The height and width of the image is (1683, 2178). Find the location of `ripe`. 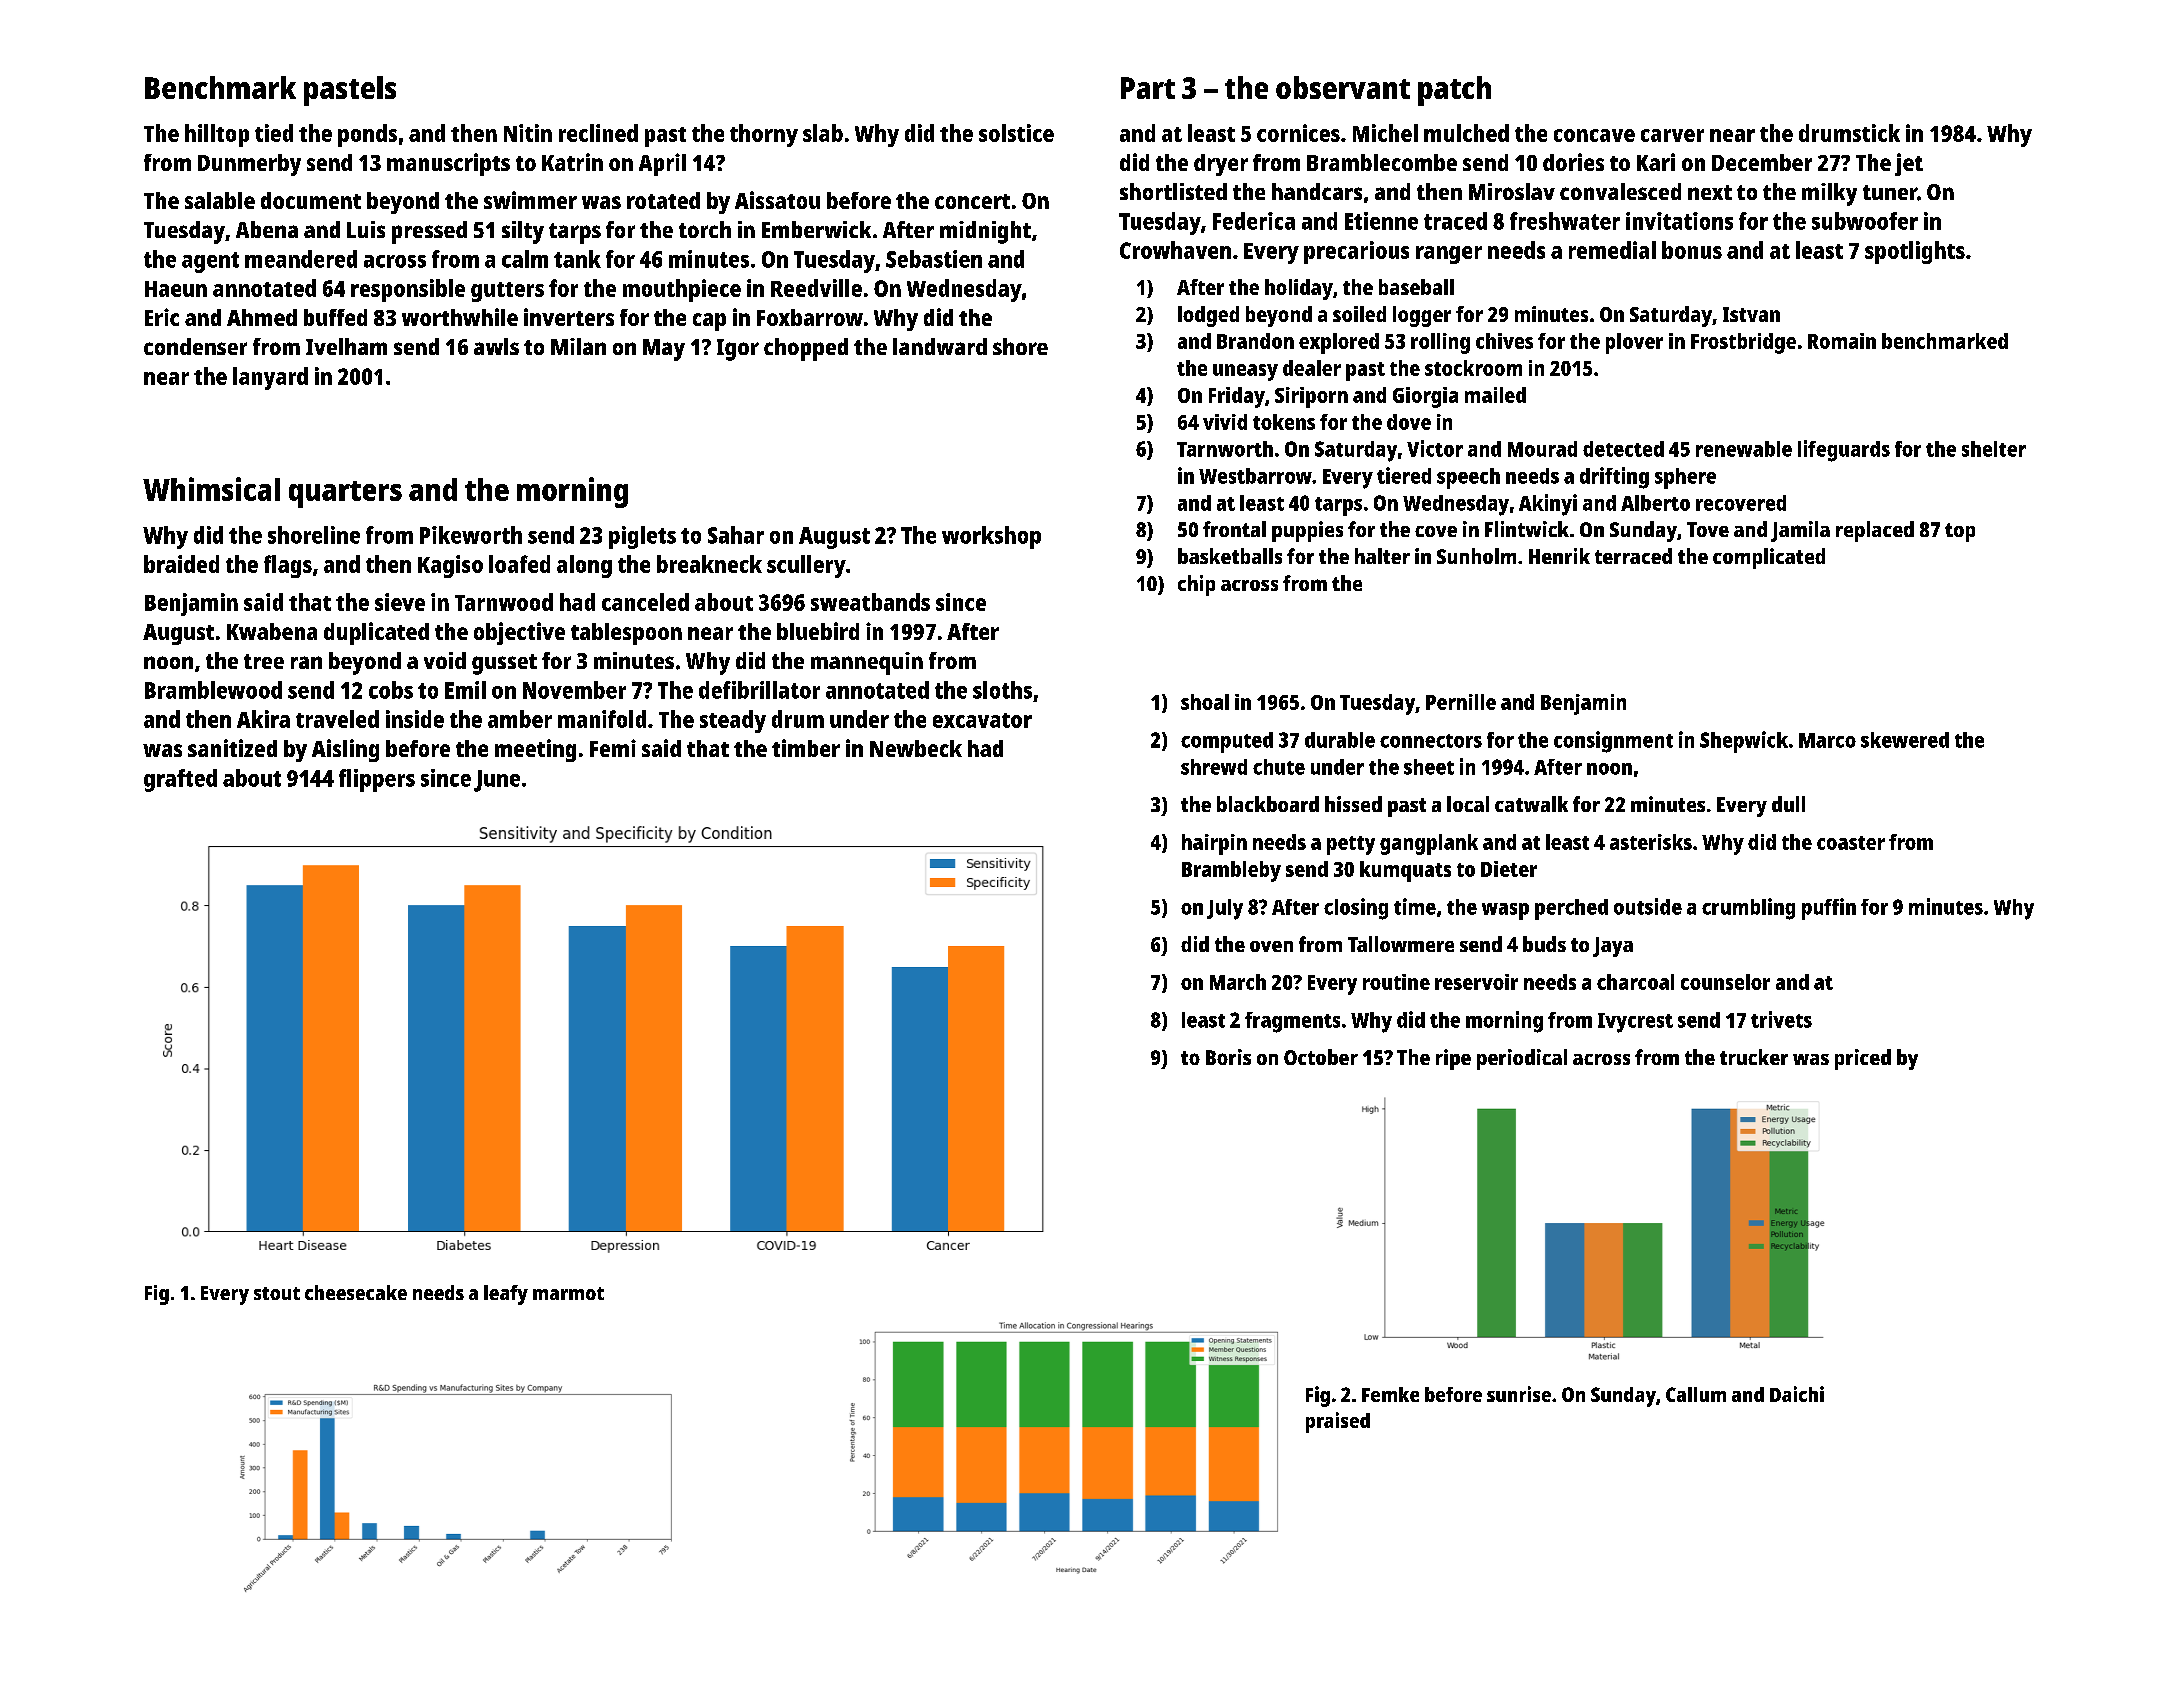

ripe is located at coordinates (1453, 1059).
